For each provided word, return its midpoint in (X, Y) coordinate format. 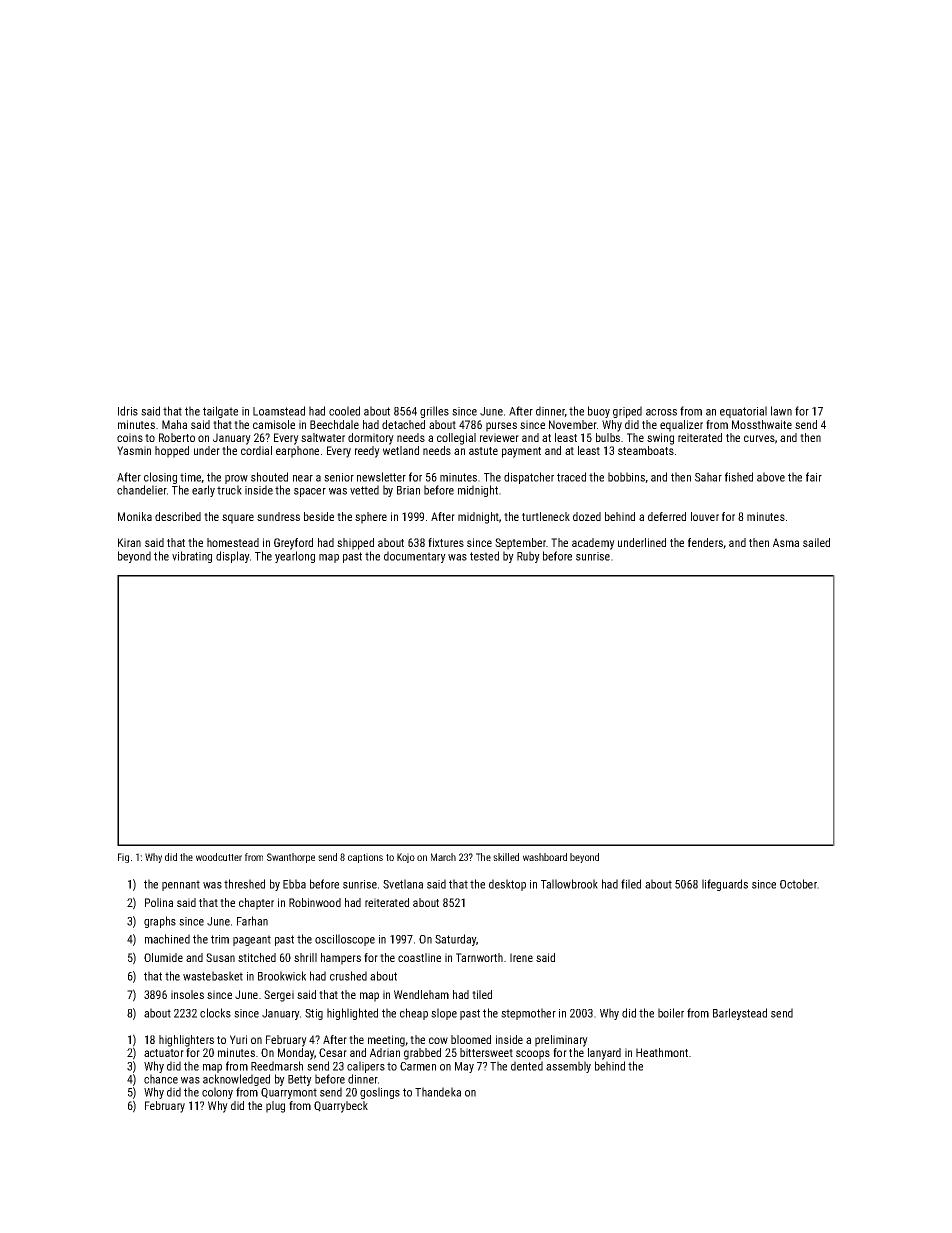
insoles (187, 994)
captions (365, 858)
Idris (128, 411)
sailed (816, 542)
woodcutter (219, 857)
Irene (521, 957)
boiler (671, 1013)
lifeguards (725, 885)
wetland (401, 450)
